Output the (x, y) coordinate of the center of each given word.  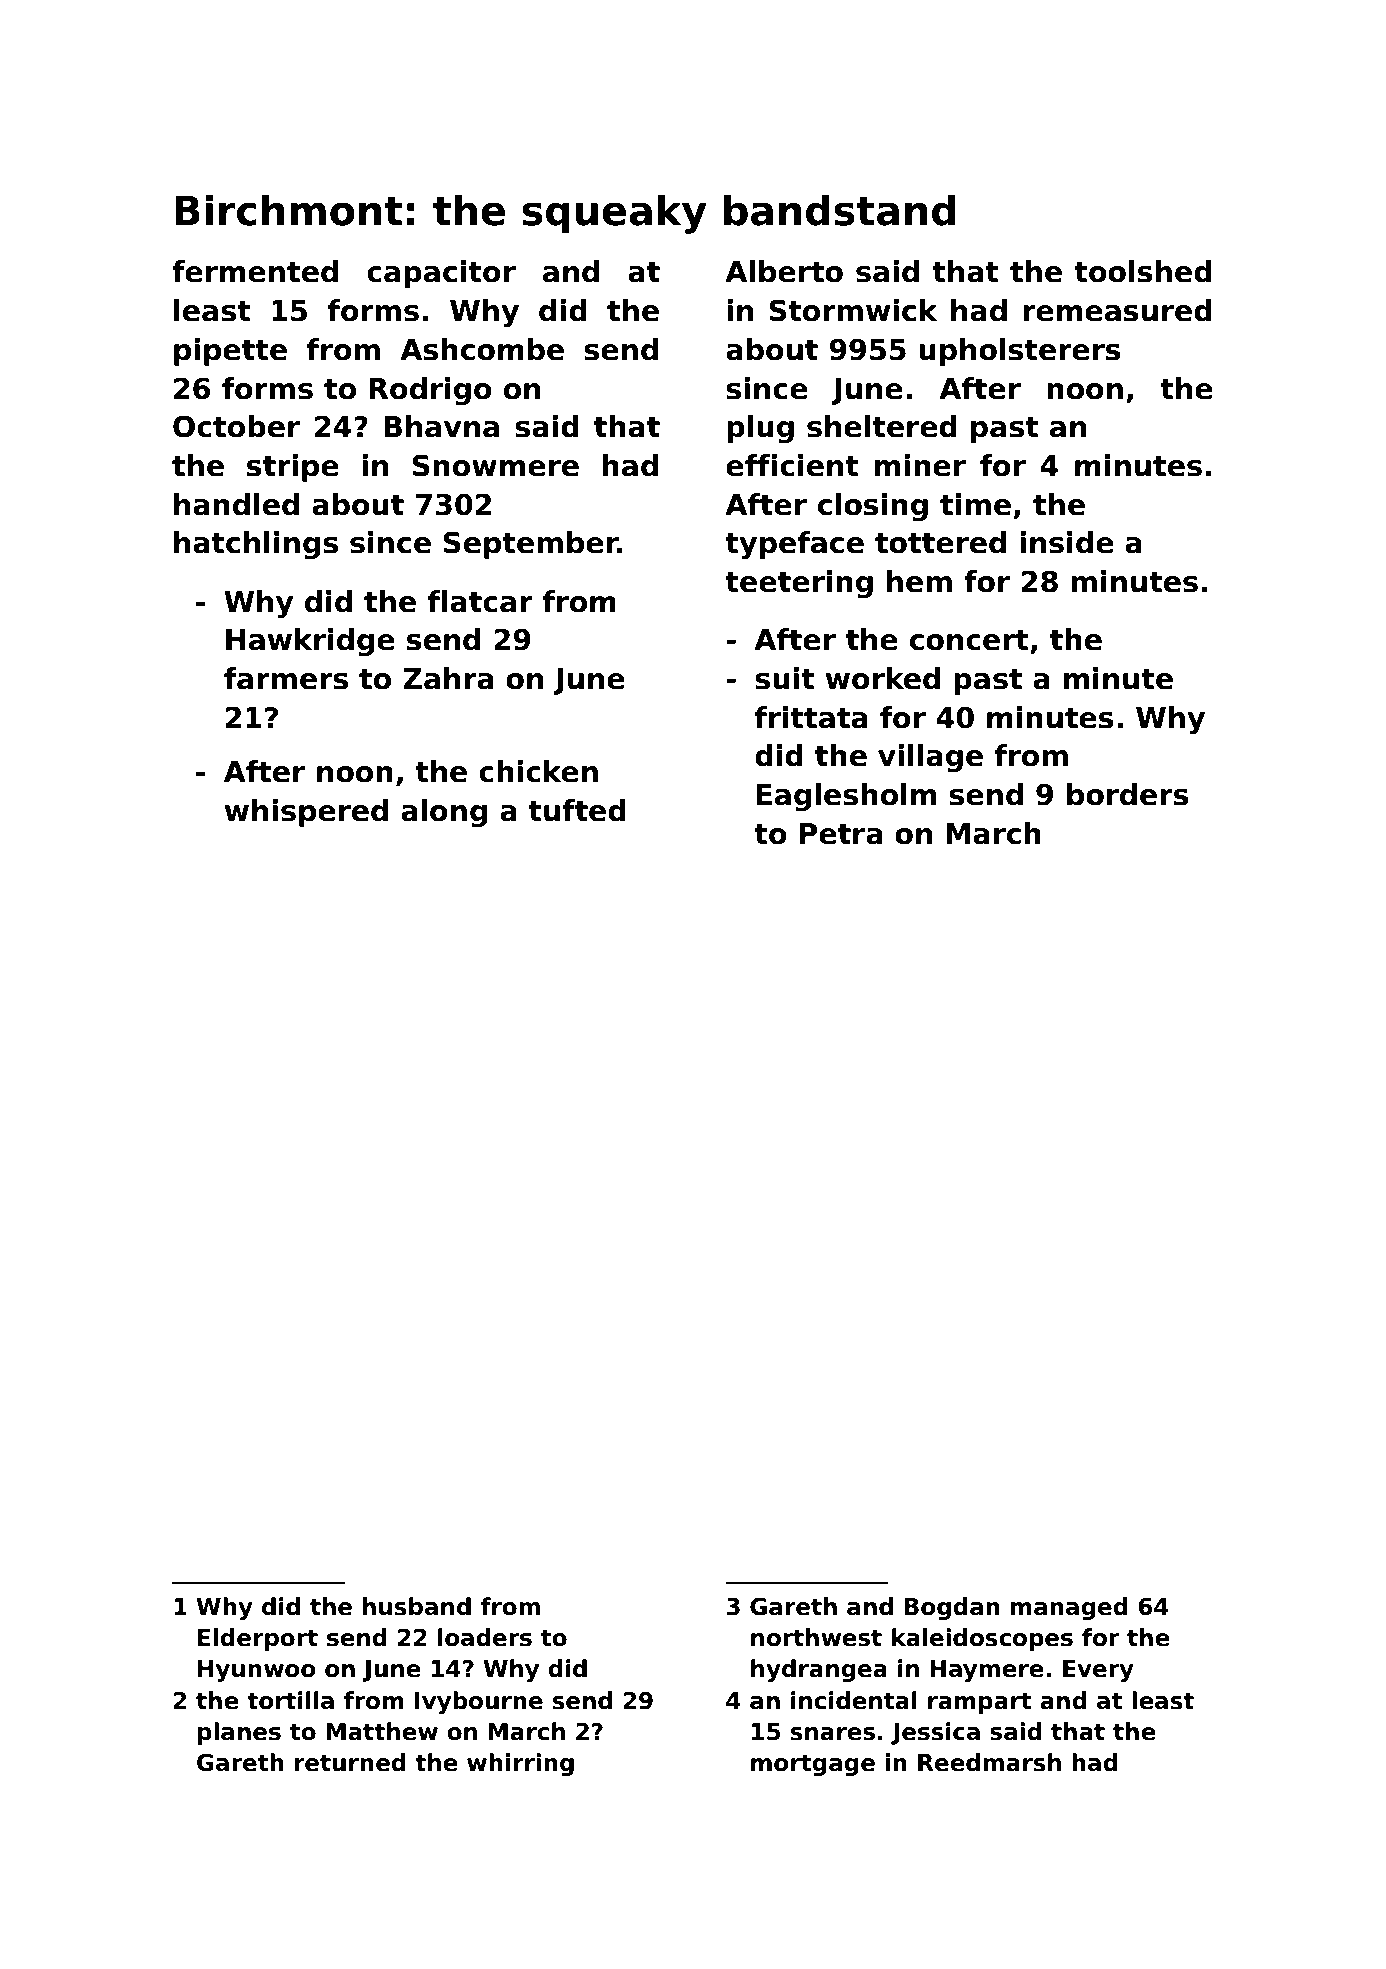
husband (417, 1606)
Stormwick (853, 310)
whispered (306, 813)
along (444, 813)
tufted (577, 810)
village (930, 758)
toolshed (1143, 271)
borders (1128, 794)
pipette (230, 352)
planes (239, 1733)
